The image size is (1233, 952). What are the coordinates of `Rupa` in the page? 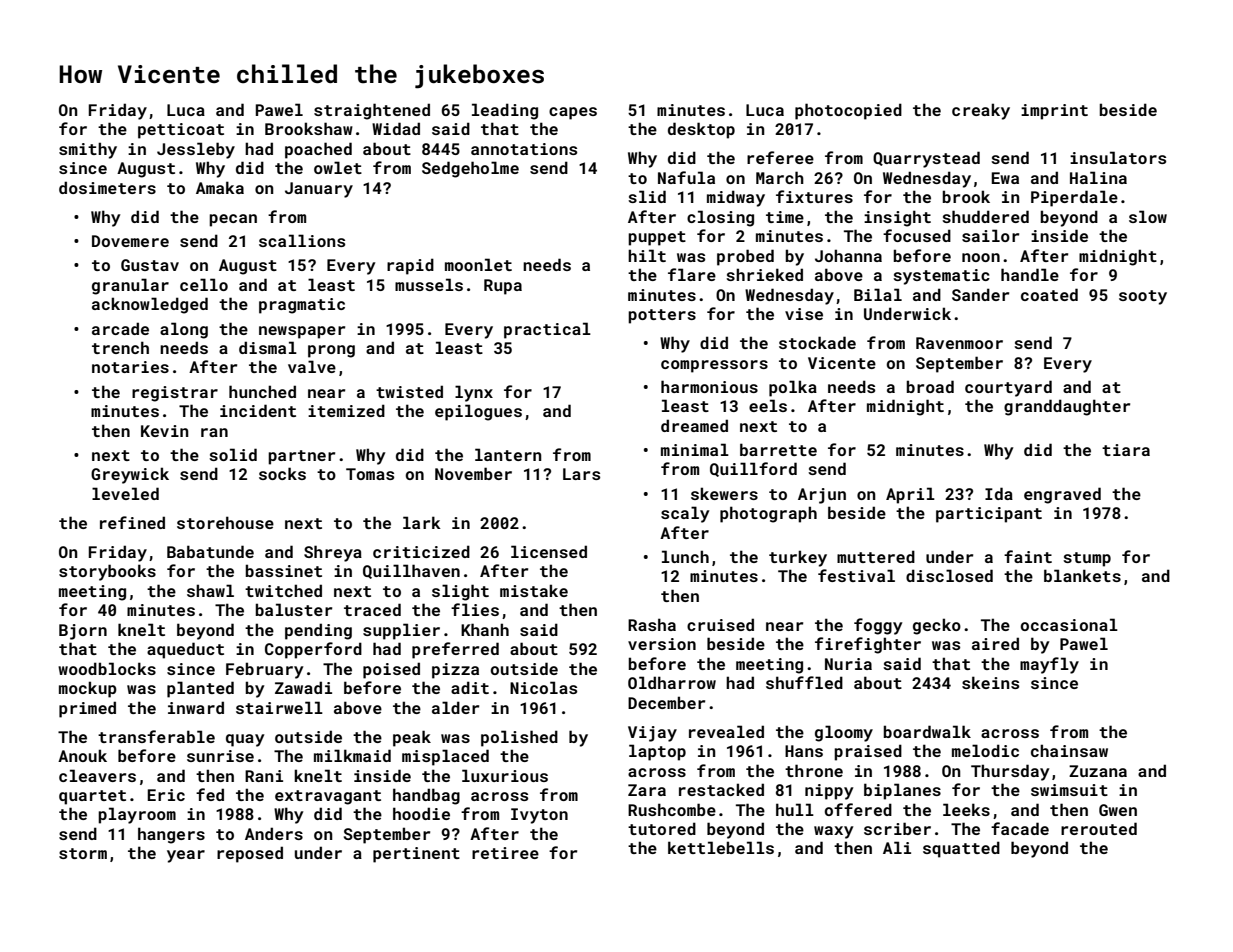 It's located at (503, 287).
